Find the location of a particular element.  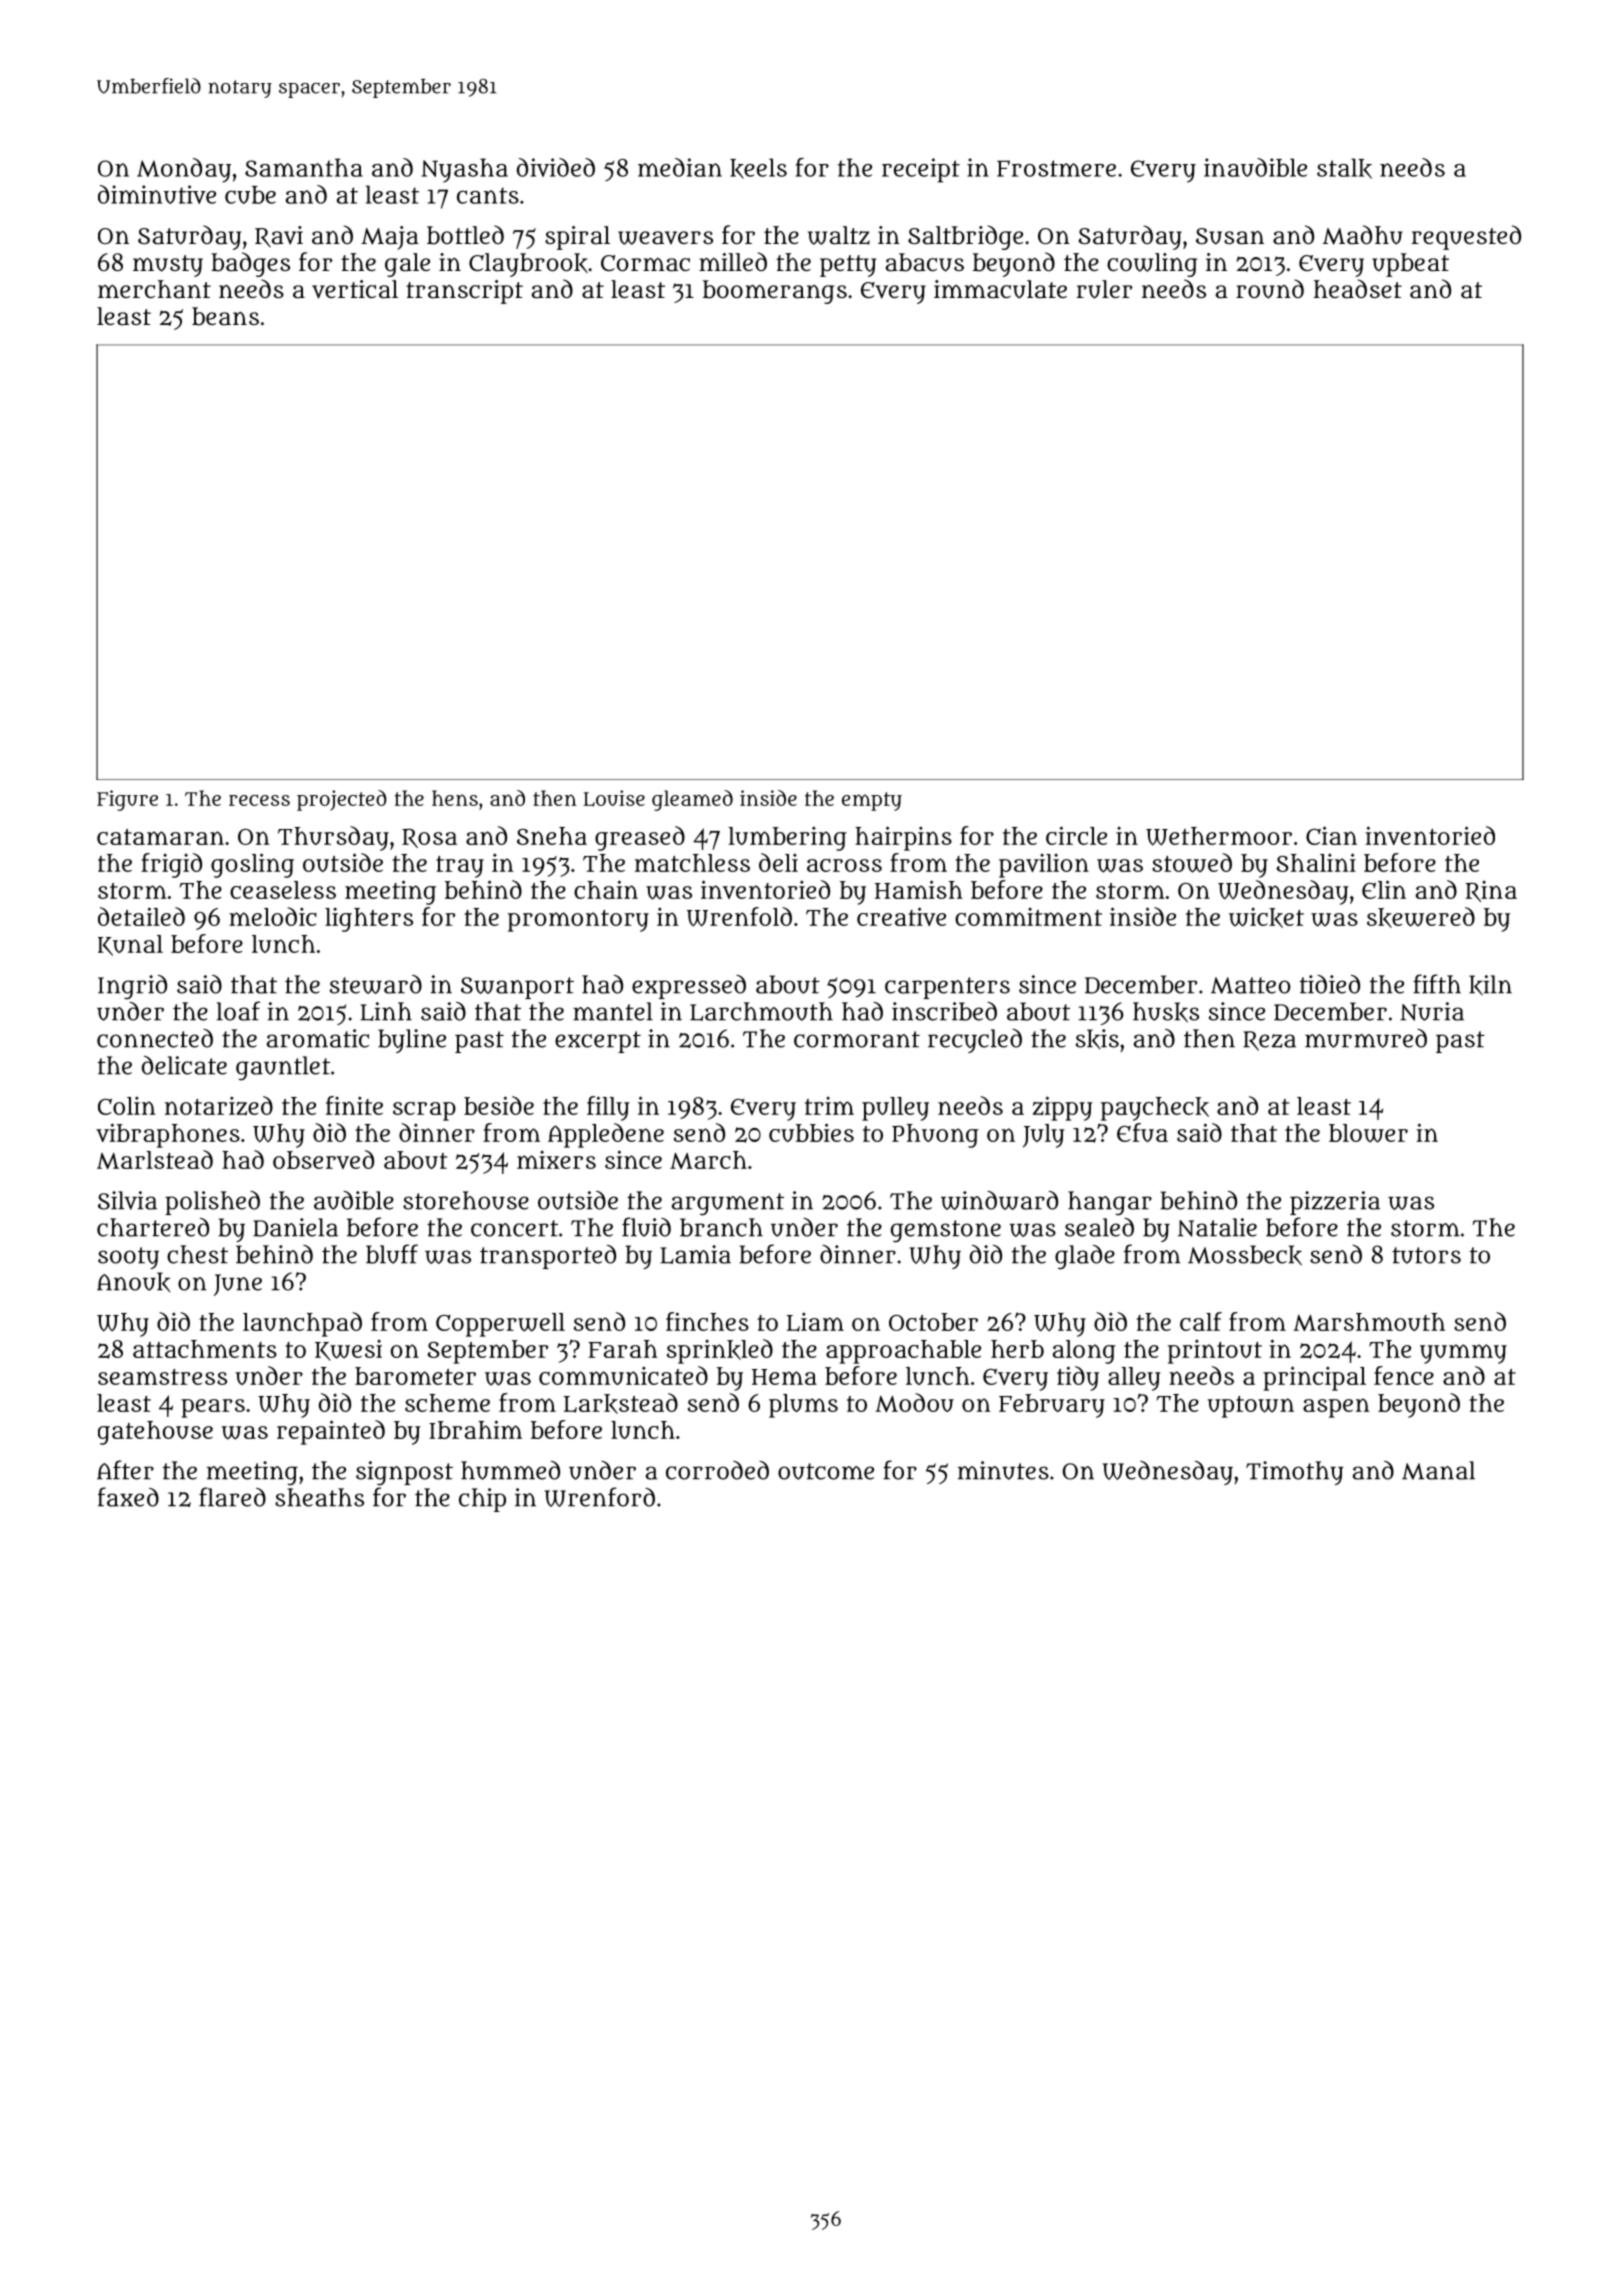

Nyasha is located at coordinates (464, 170).
